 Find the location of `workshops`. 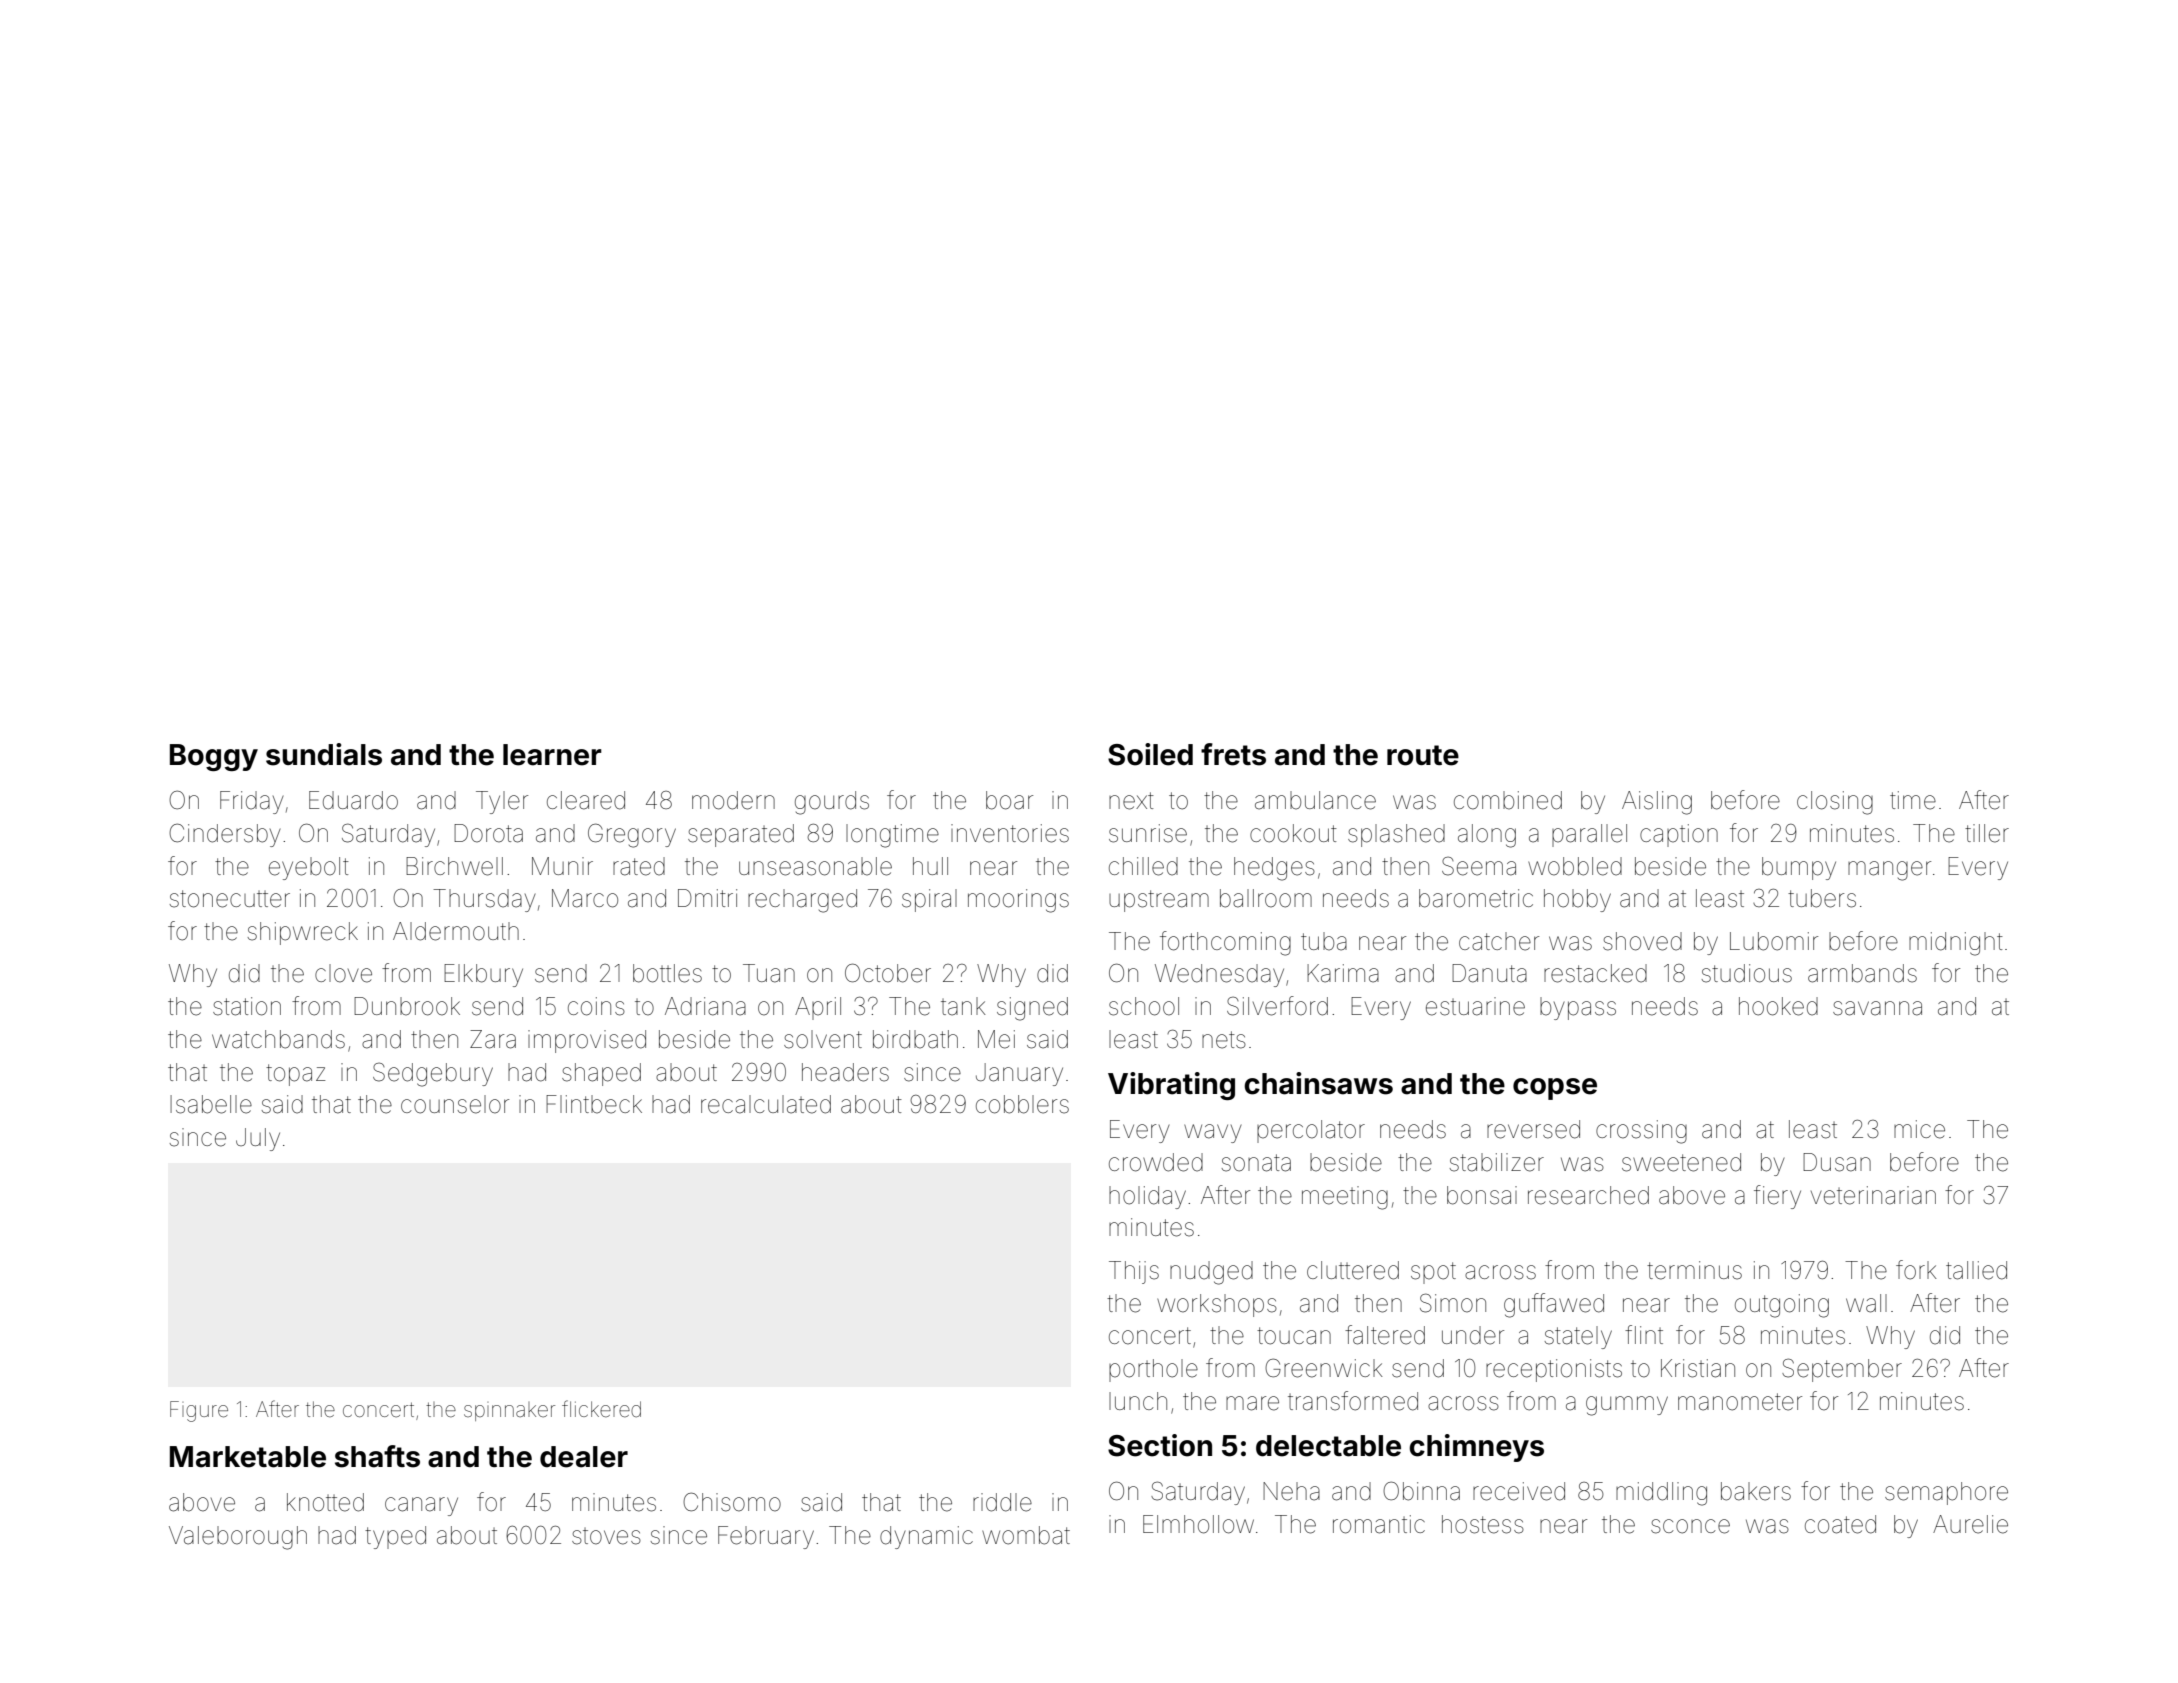

workshops is located at coordinates (1217, 1305).
